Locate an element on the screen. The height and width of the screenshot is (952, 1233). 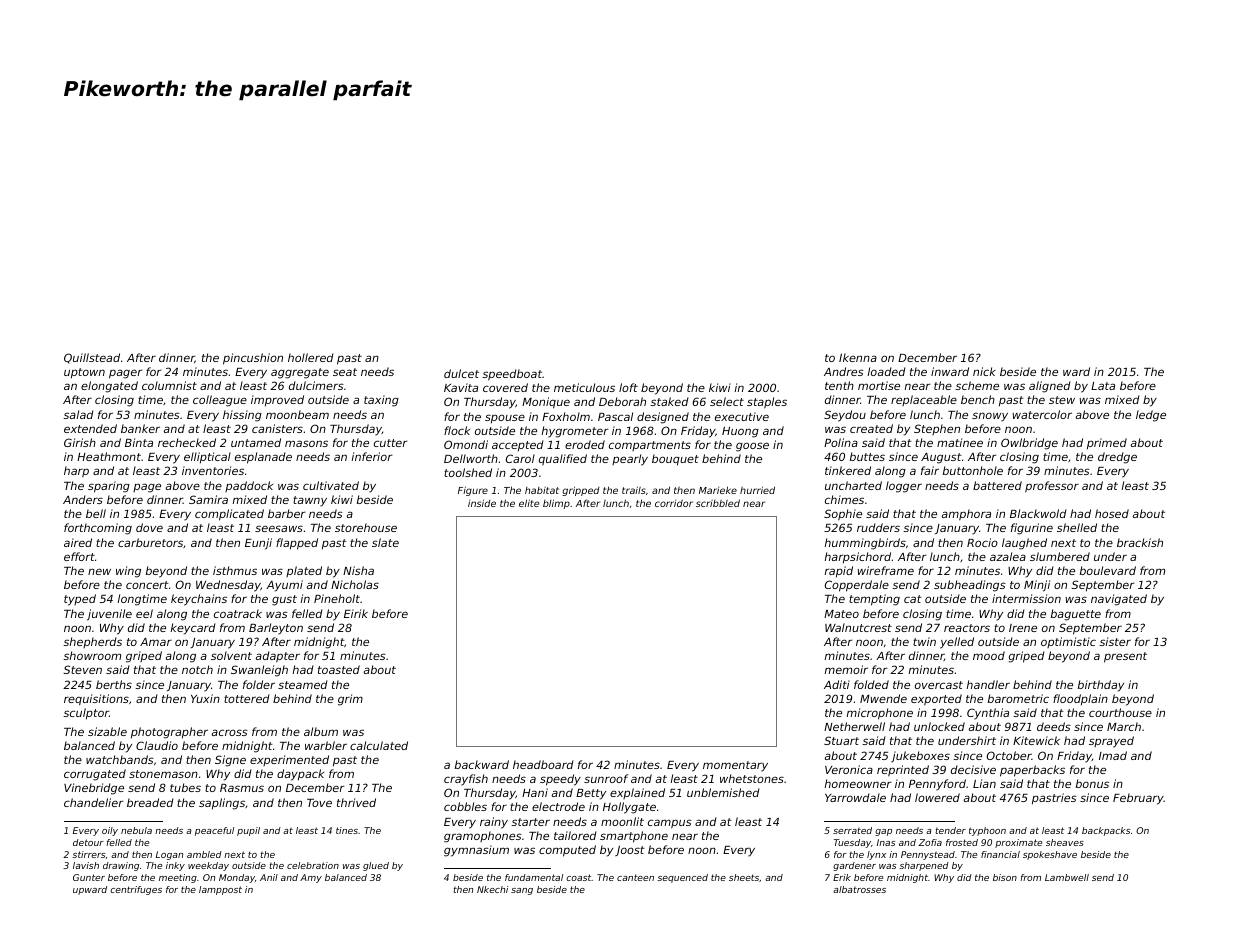
nick is located at coordinates (984, 371).
